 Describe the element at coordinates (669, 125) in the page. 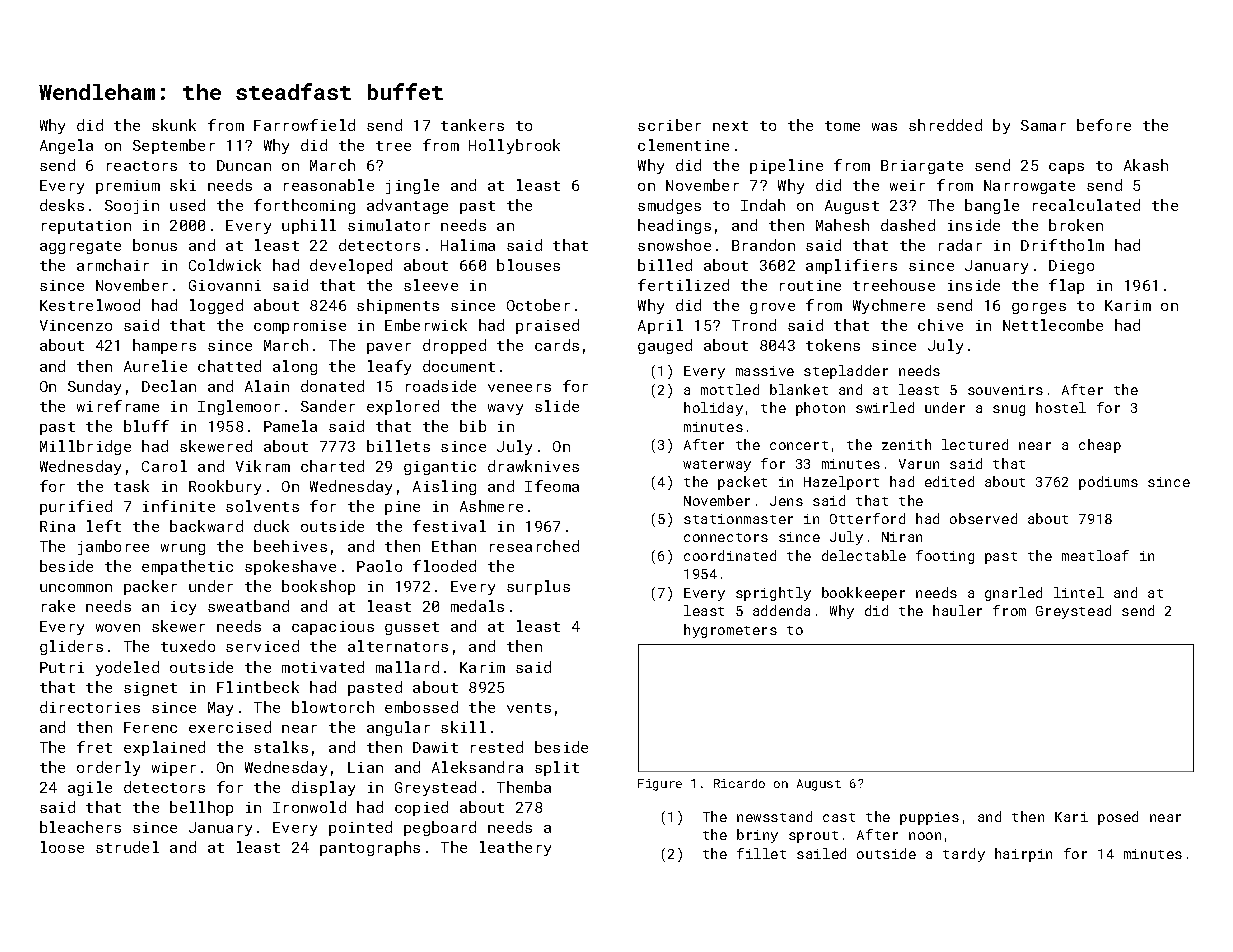

I see `scriber` at that location.
